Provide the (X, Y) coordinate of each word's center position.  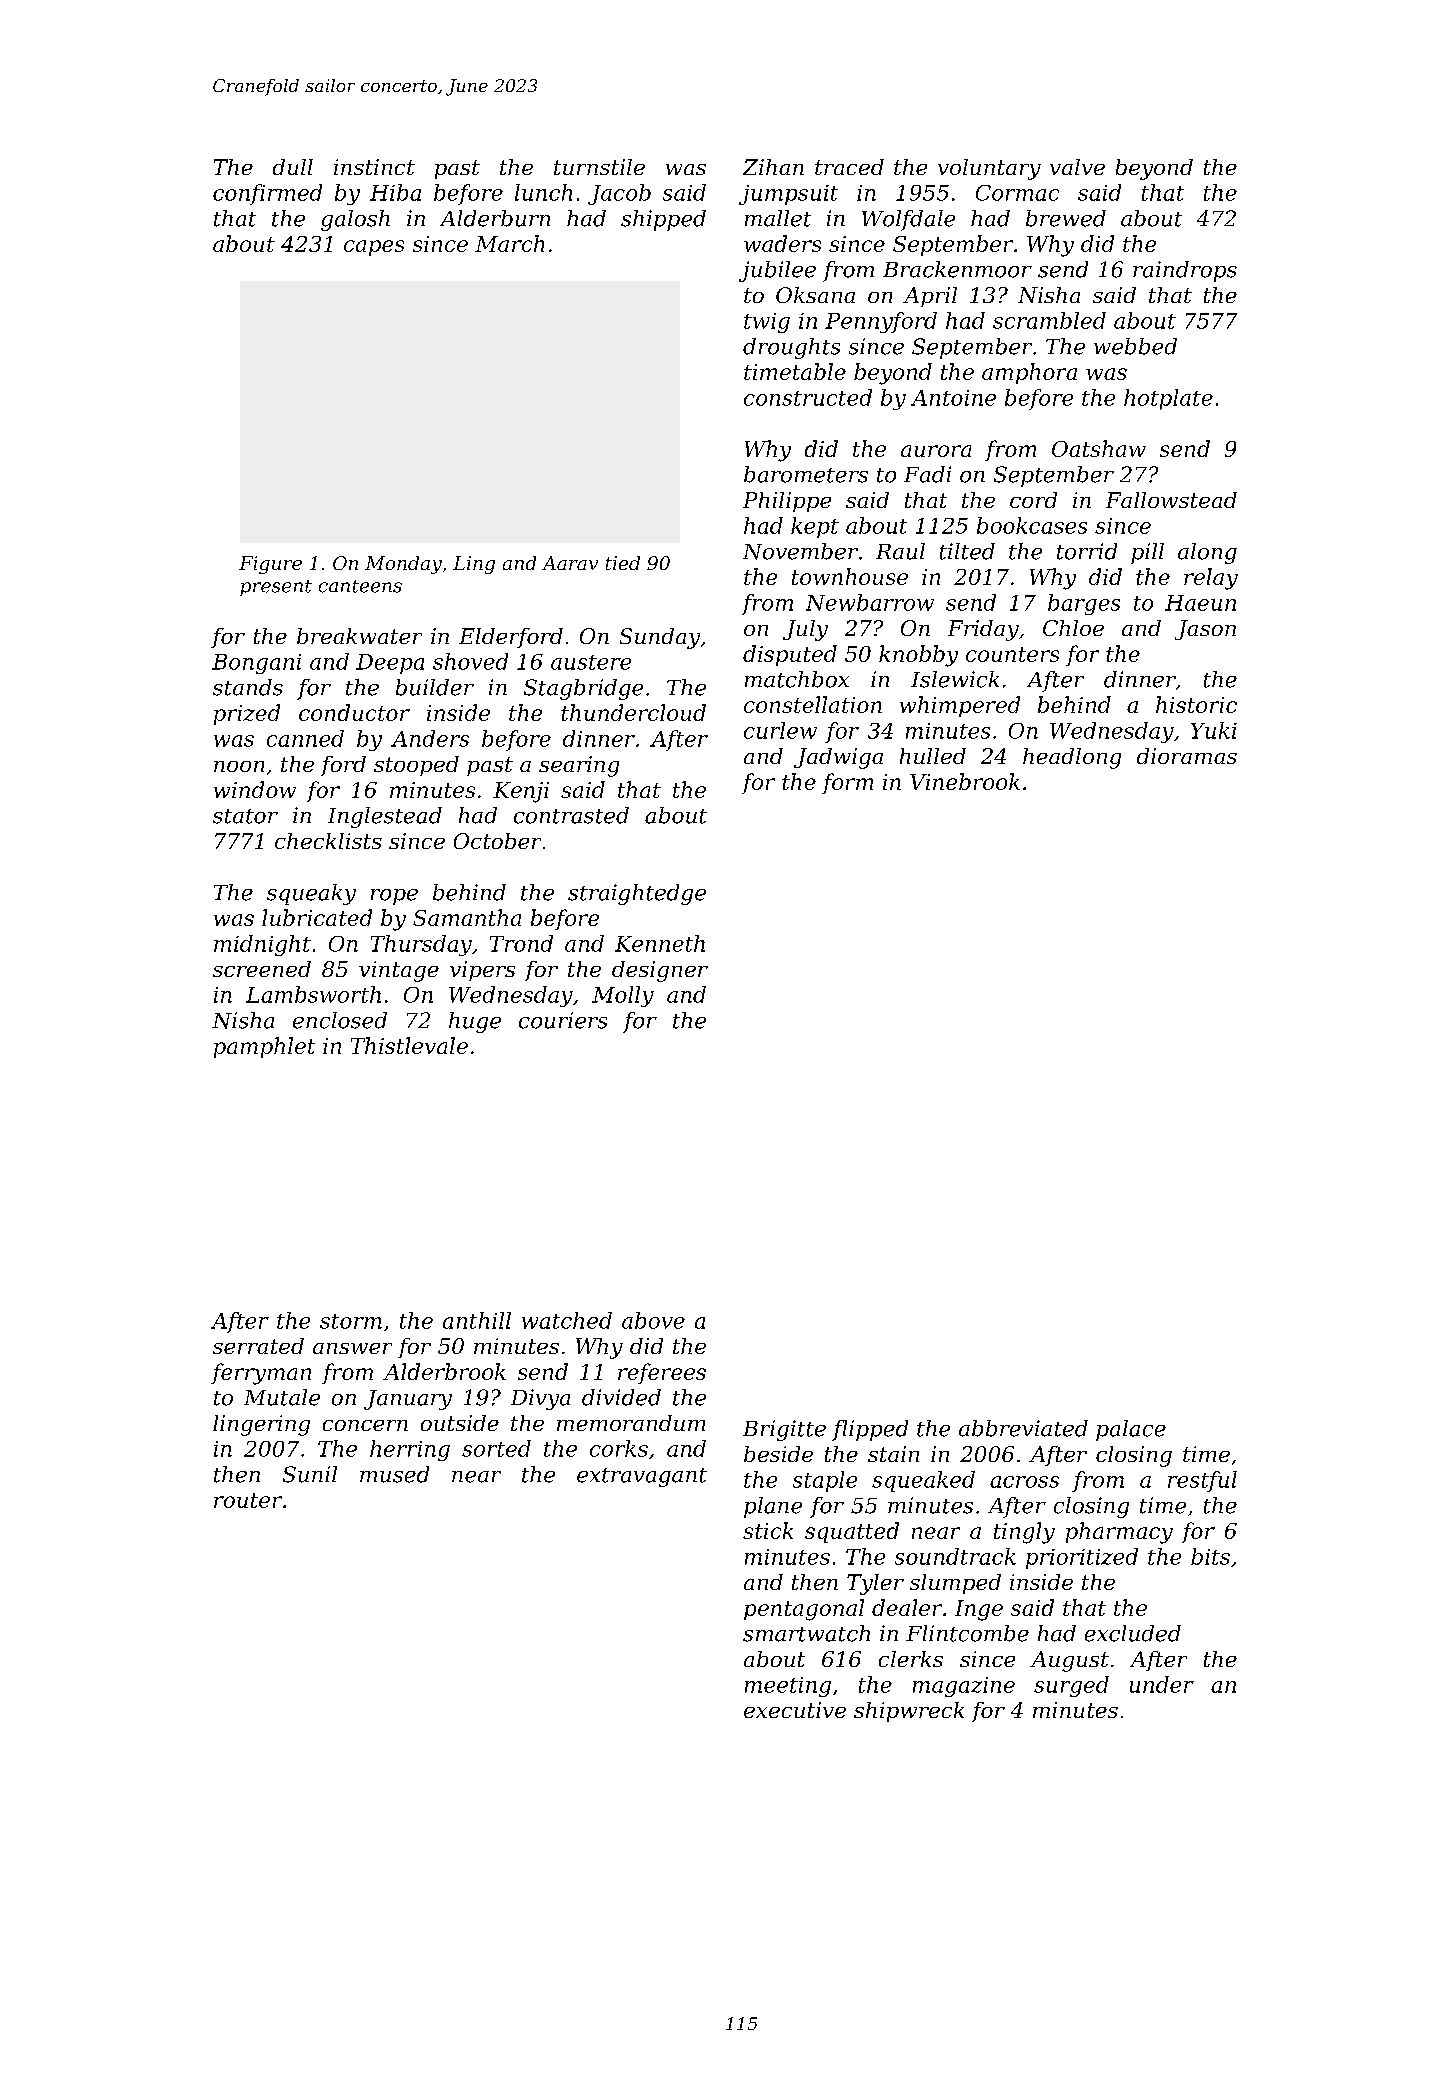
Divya (540, 1399)
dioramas (1187, 756)
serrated (258, 1346)
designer (660, 971)
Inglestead (385, 817)
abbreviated (1023, 1428)
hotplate (1168, 399)
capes (374, 248)
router (248, 1500)
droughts (791, 348)
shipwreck (909, 1712)
